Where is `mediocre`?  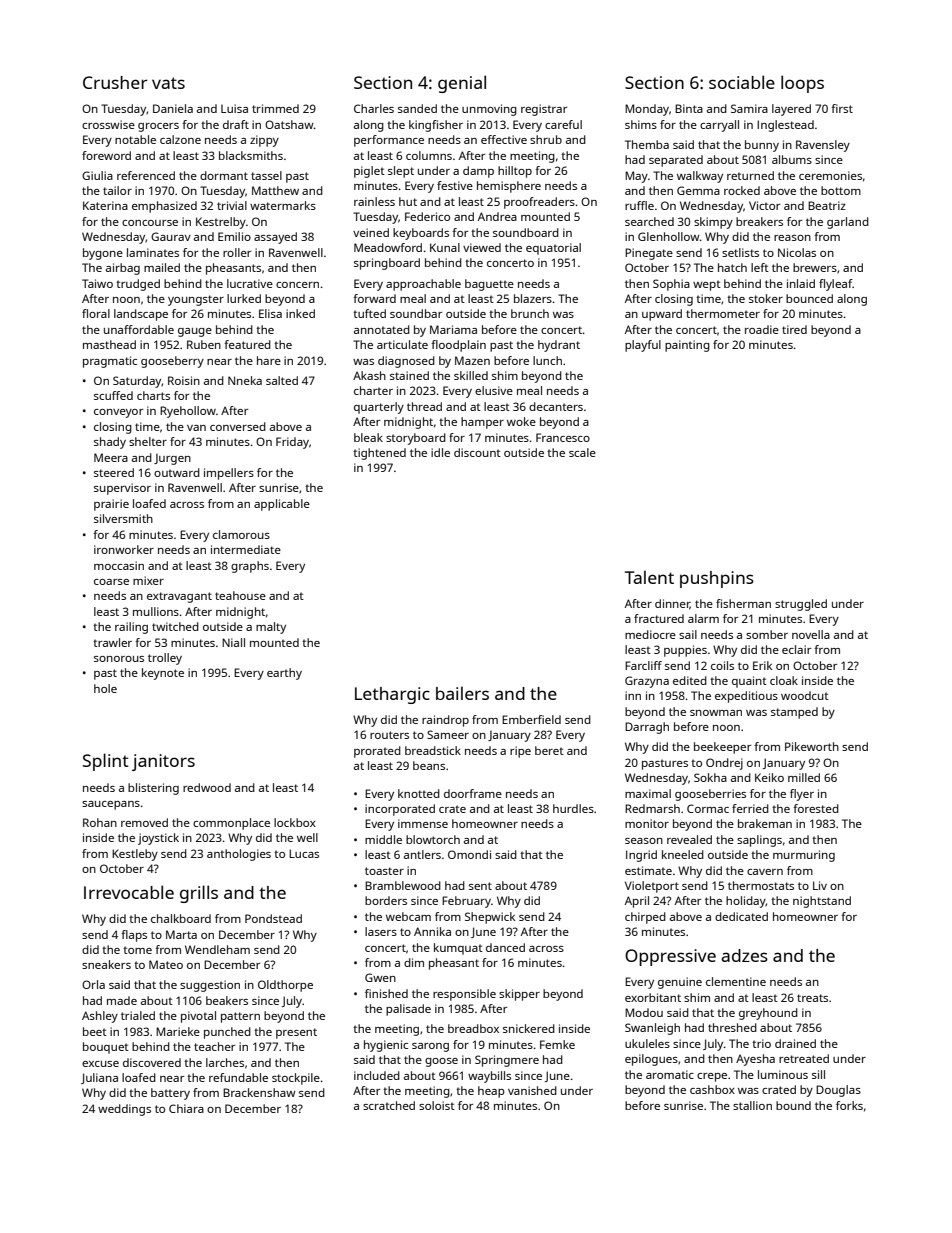 mediocre is located at coordinates (650, 634).
